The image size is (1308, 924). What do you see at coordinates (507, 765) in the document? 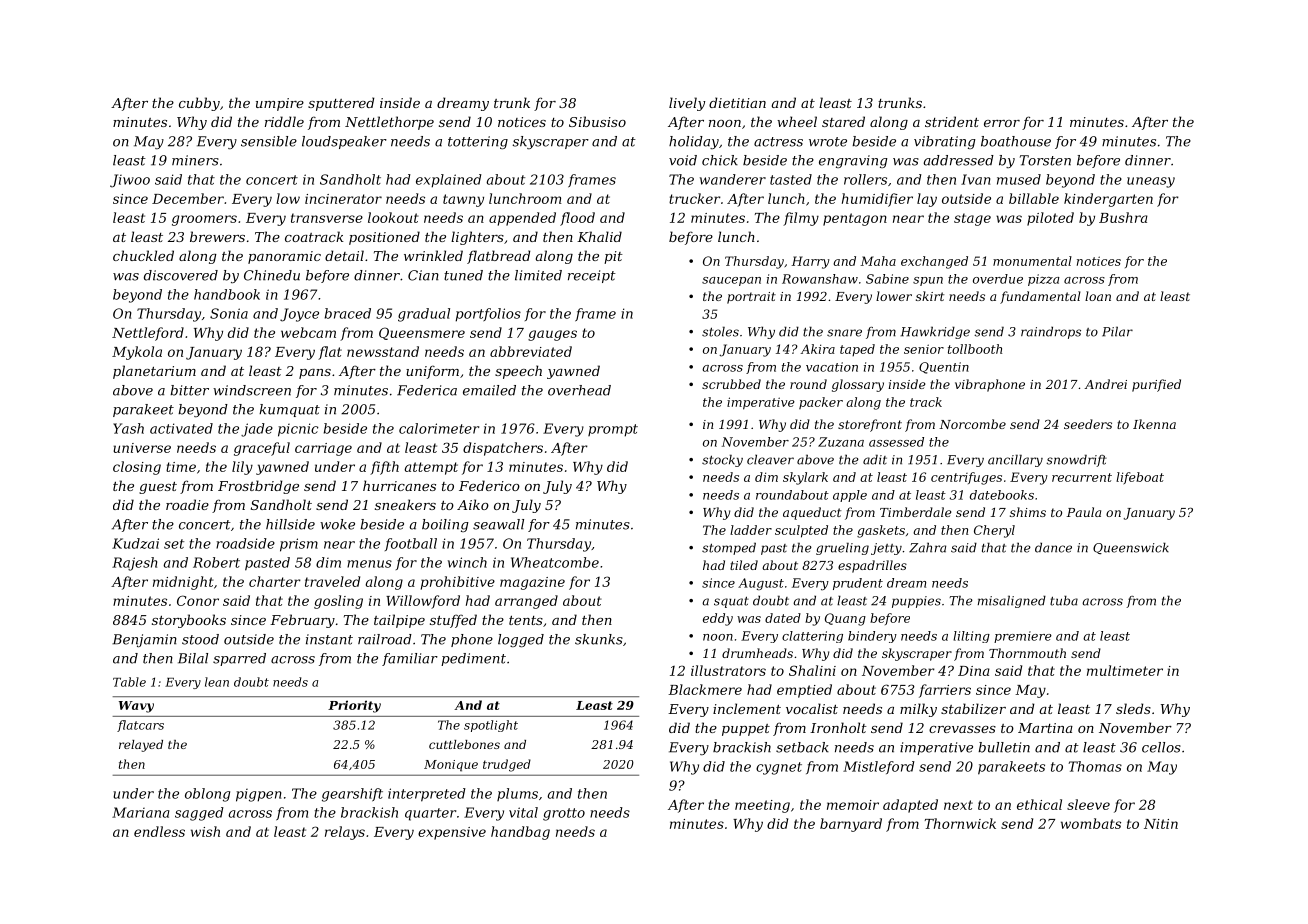
I see `trudged` at bounding box center [507, 765].
